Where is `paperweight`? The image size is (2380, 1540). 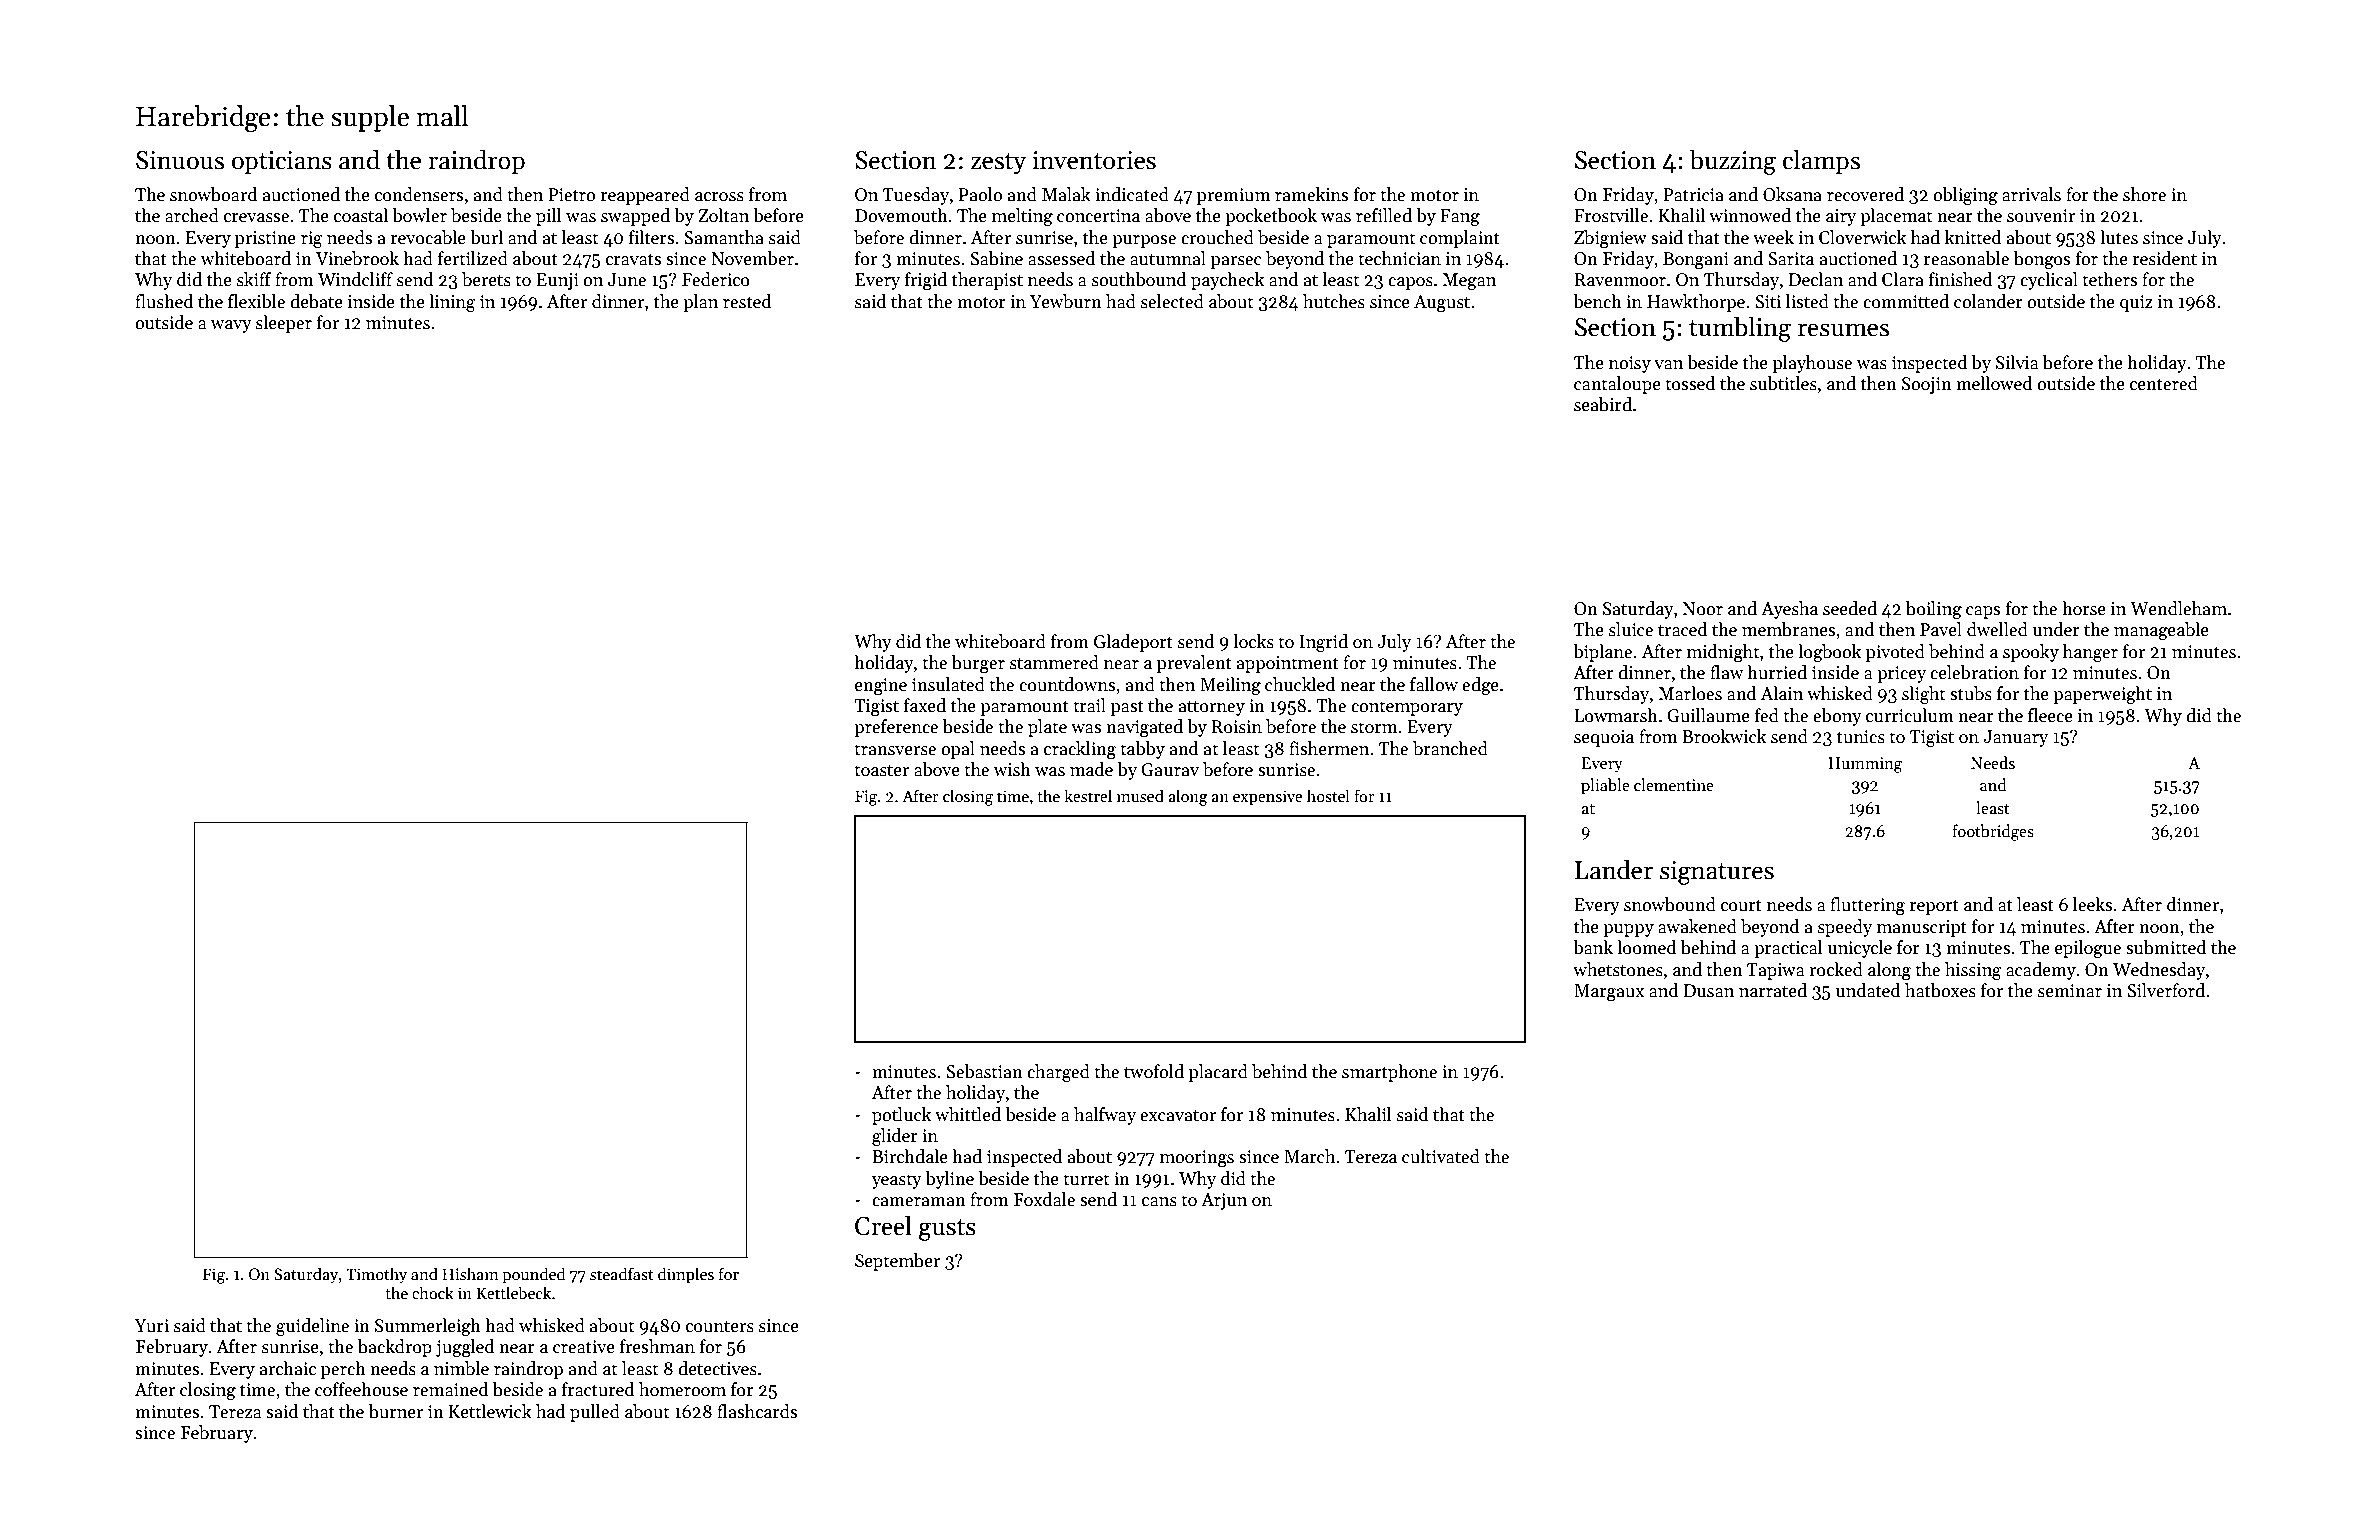 paperweight is located at coordinates (2102, 695).
